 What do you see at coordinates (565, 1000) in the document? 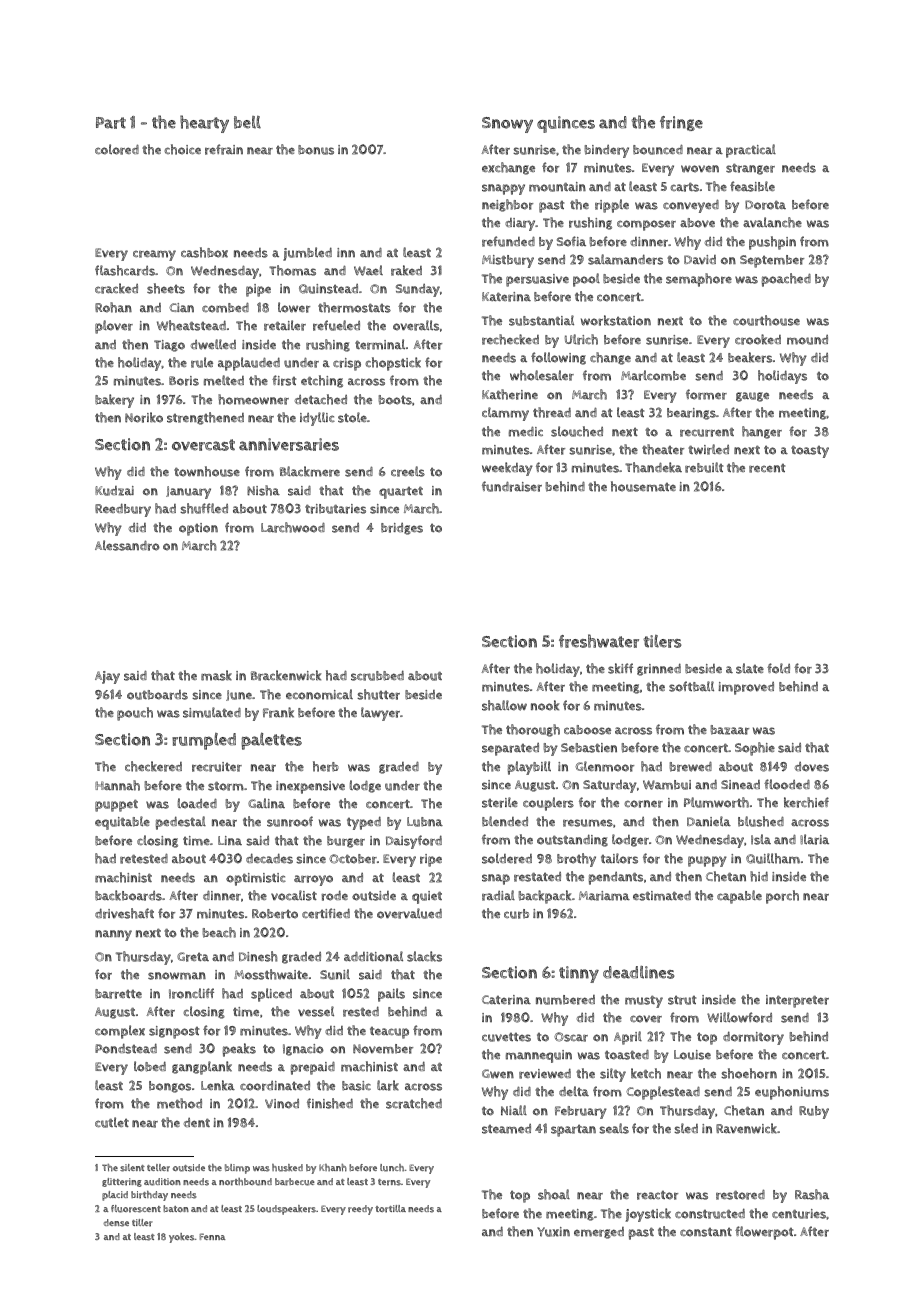
I see `numbered` at bounding box center [565, 1000].
